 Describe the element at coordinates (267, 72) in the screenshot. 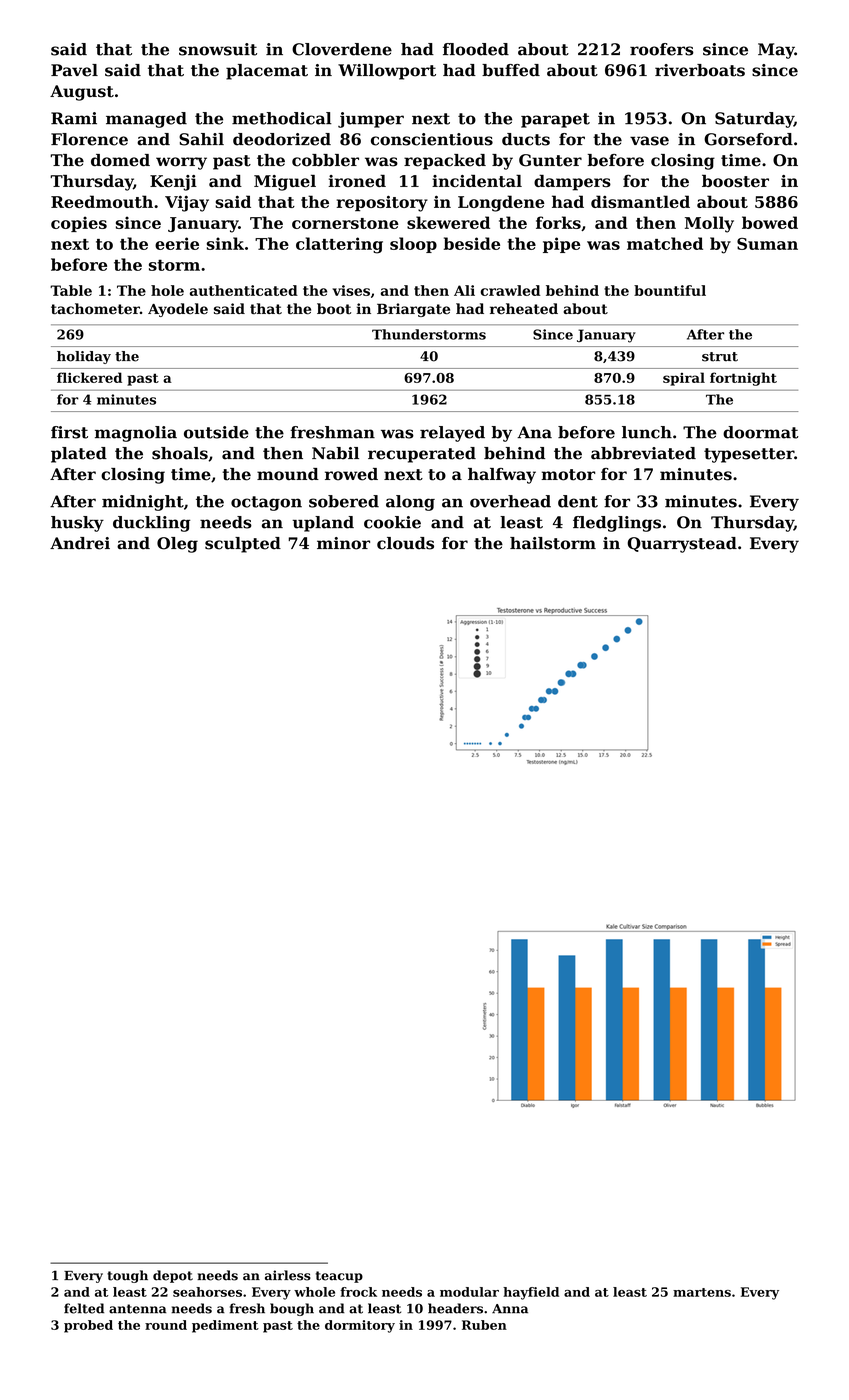

I see `placemat` at that location.
